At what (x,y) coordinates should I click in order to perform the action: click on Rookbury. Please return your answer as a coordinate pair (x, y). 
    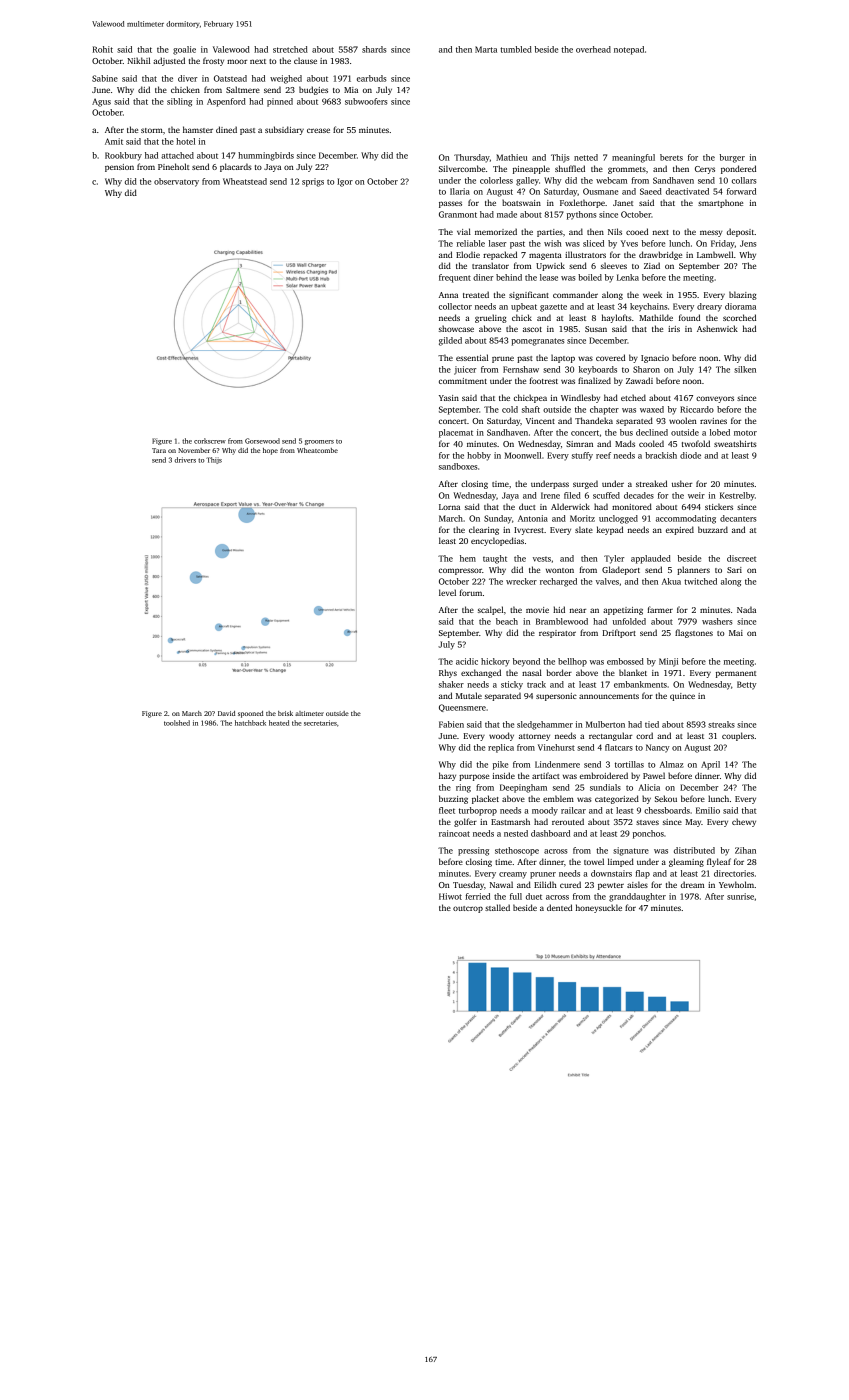
    Looking at the image, I should click on (123, 156).
